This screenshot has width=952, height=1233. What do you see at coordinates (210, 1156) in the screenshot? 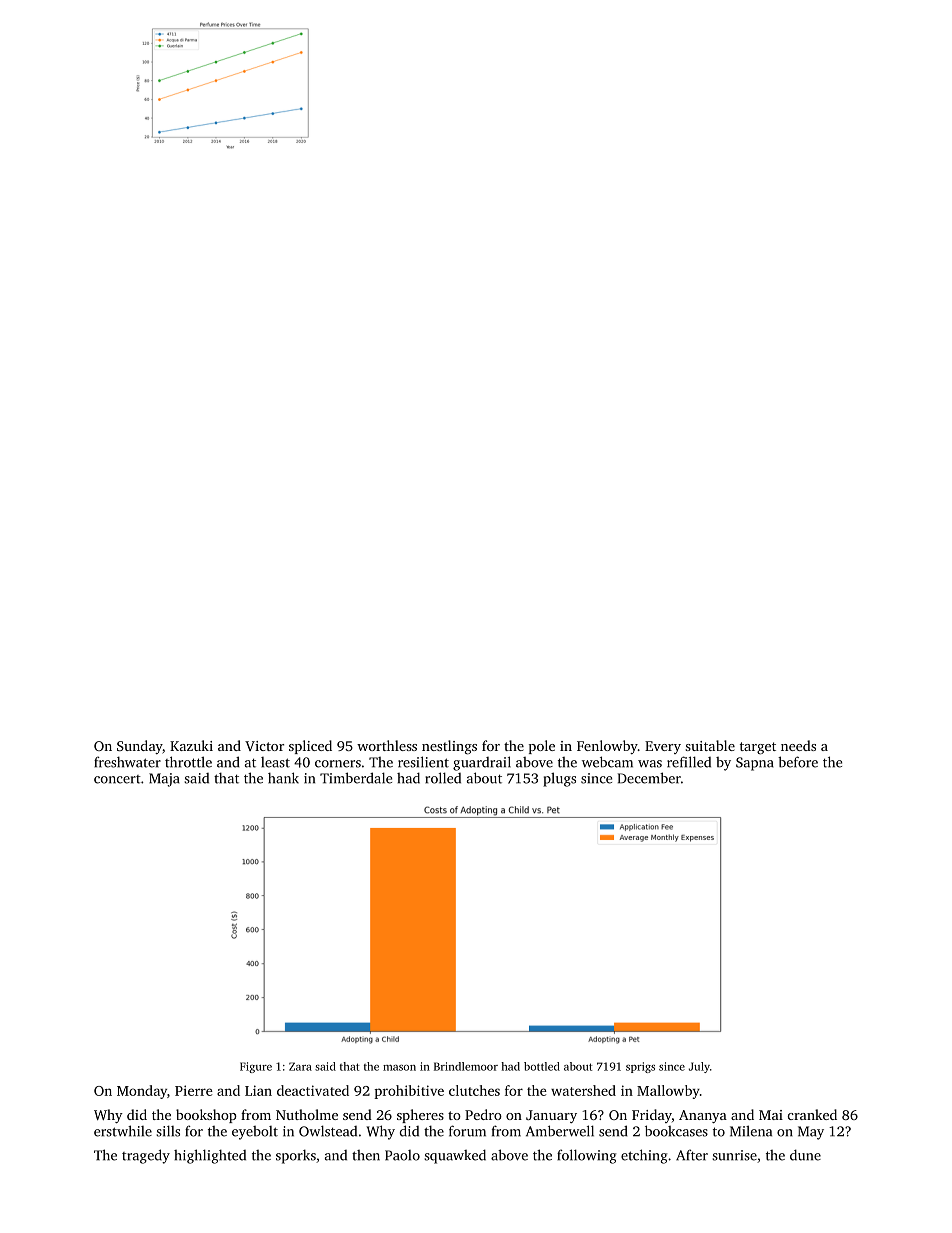
I see `highlighted` at bounding box center [210, 1156].
